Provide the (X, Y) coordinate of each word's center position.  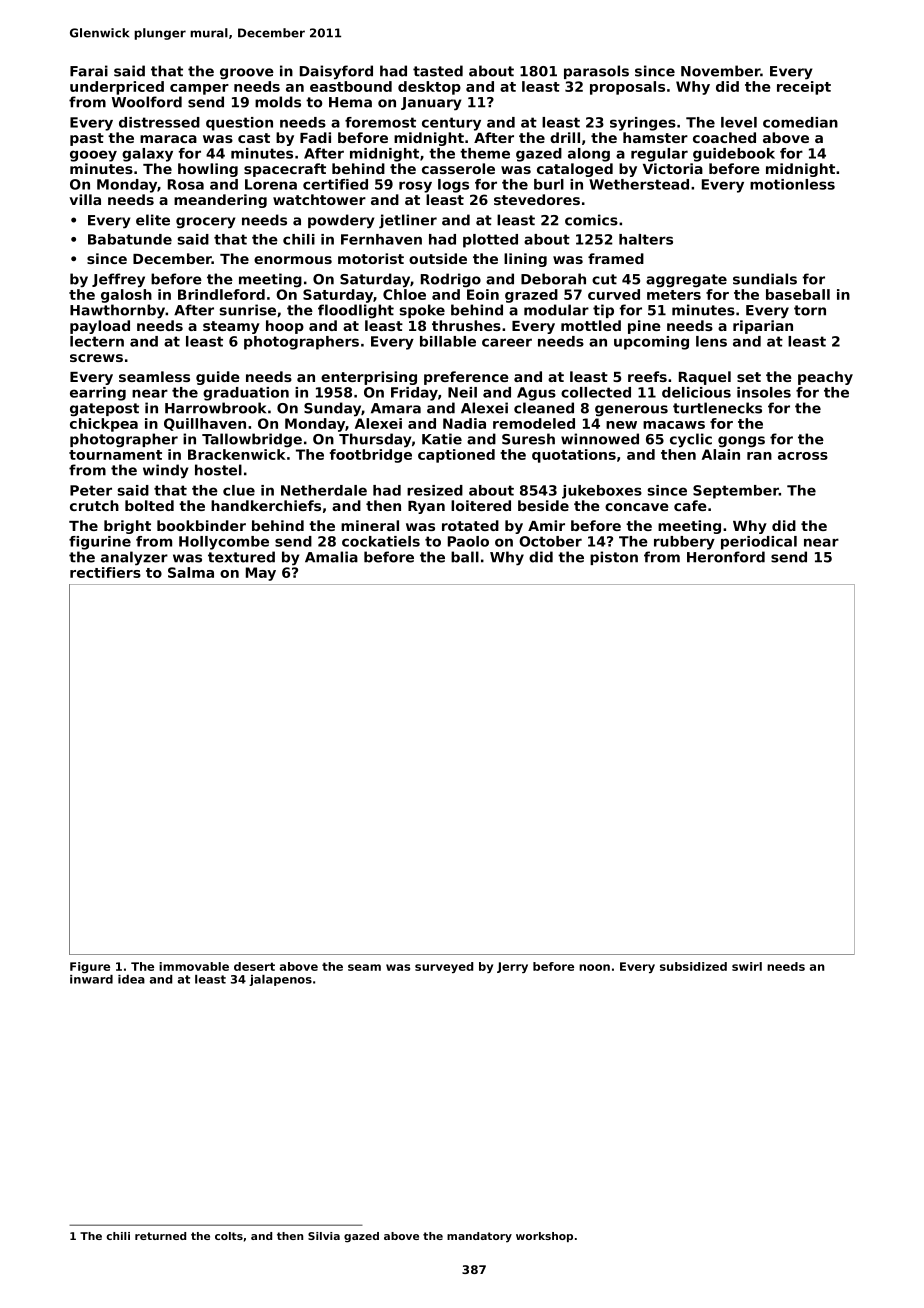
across (803, 456)
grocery (206, 223)
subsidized (693, 966)
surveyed (444, 967)
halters (646, 239)
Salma (191, 572)
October (550, 541)
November (721, 71)
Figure (90, 967)
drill (565, 137)
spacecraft (285, 170)
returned (160, 1236)
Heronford (726, 557)
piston (614, 558)
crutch (94, 505)
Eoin (483, 294)
